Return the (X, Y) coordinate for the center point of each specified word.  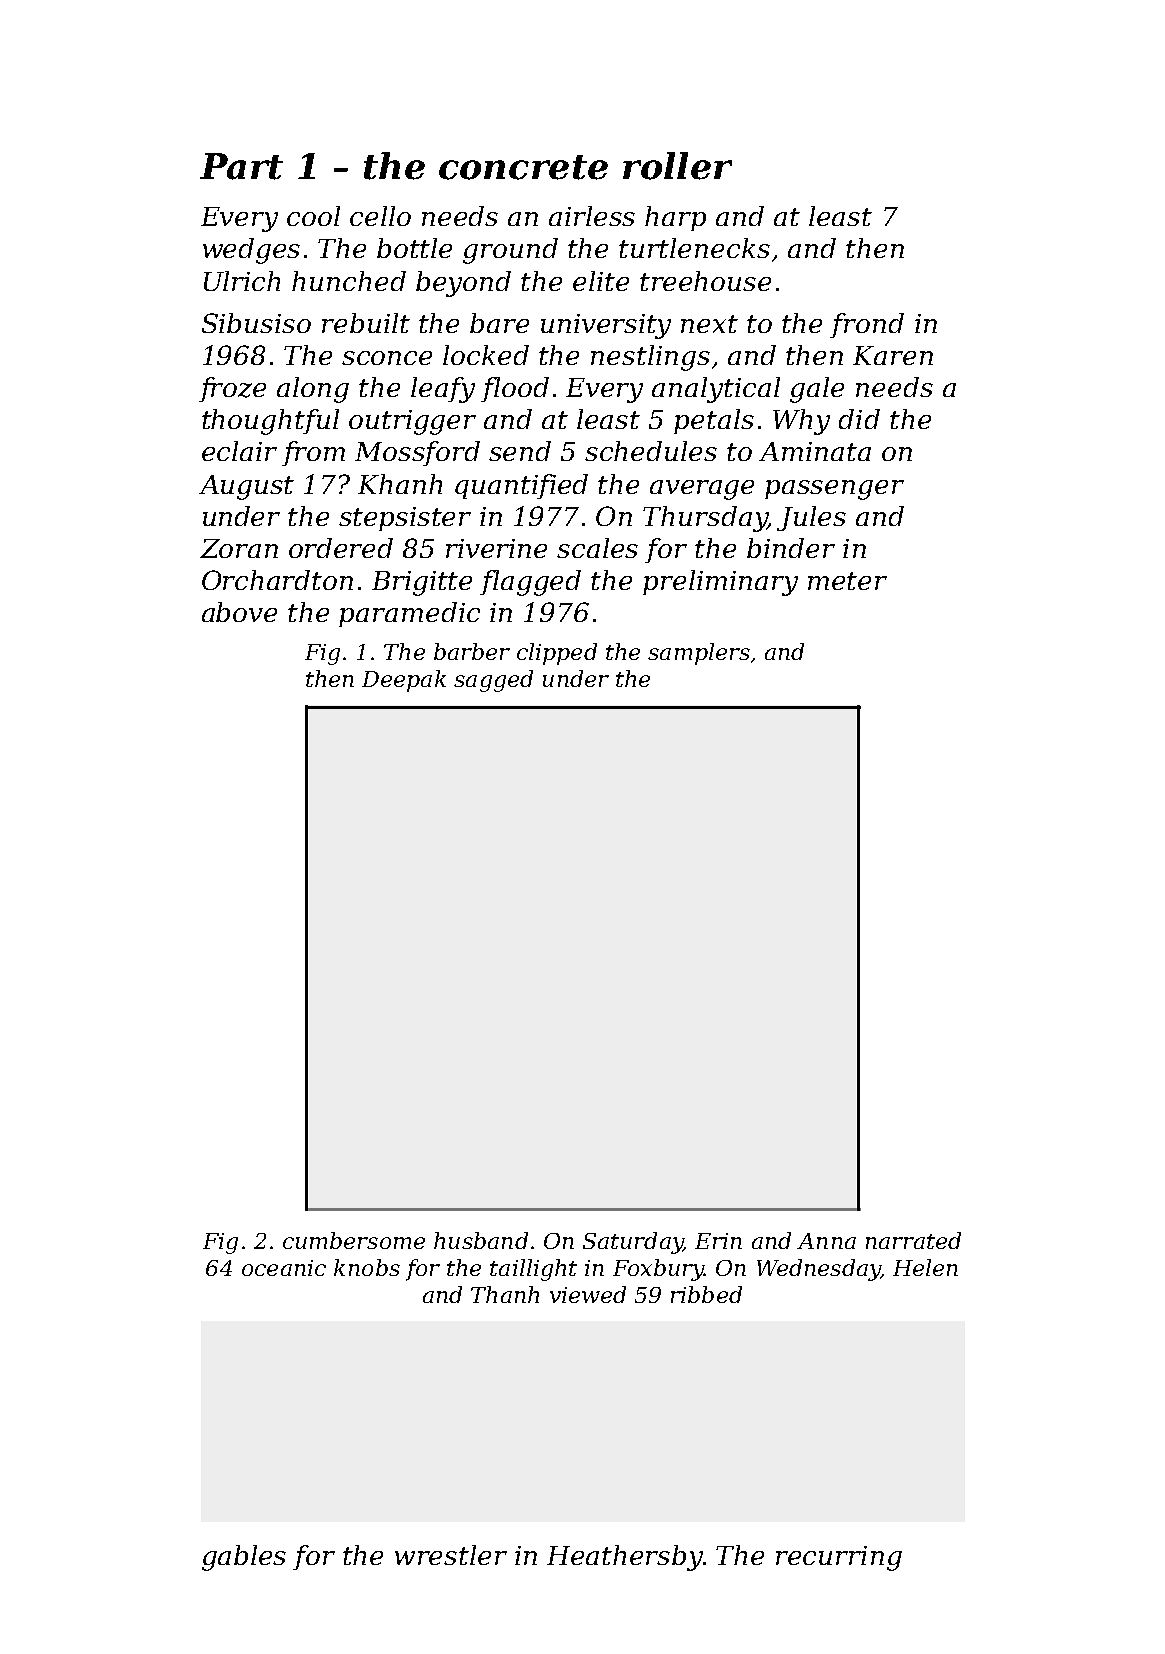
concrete (523, 167)
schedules (651, 451)
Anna (826, 1241)
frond (867, 325)
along (313, 390)
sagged (493, 681)
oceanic (284, 1268)
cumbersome (354, 1240)
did (859, 419)
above (239, 612)
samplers (699, 654)
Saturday (633, 1243)
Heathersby (625, 1558)
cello (380, 216)
